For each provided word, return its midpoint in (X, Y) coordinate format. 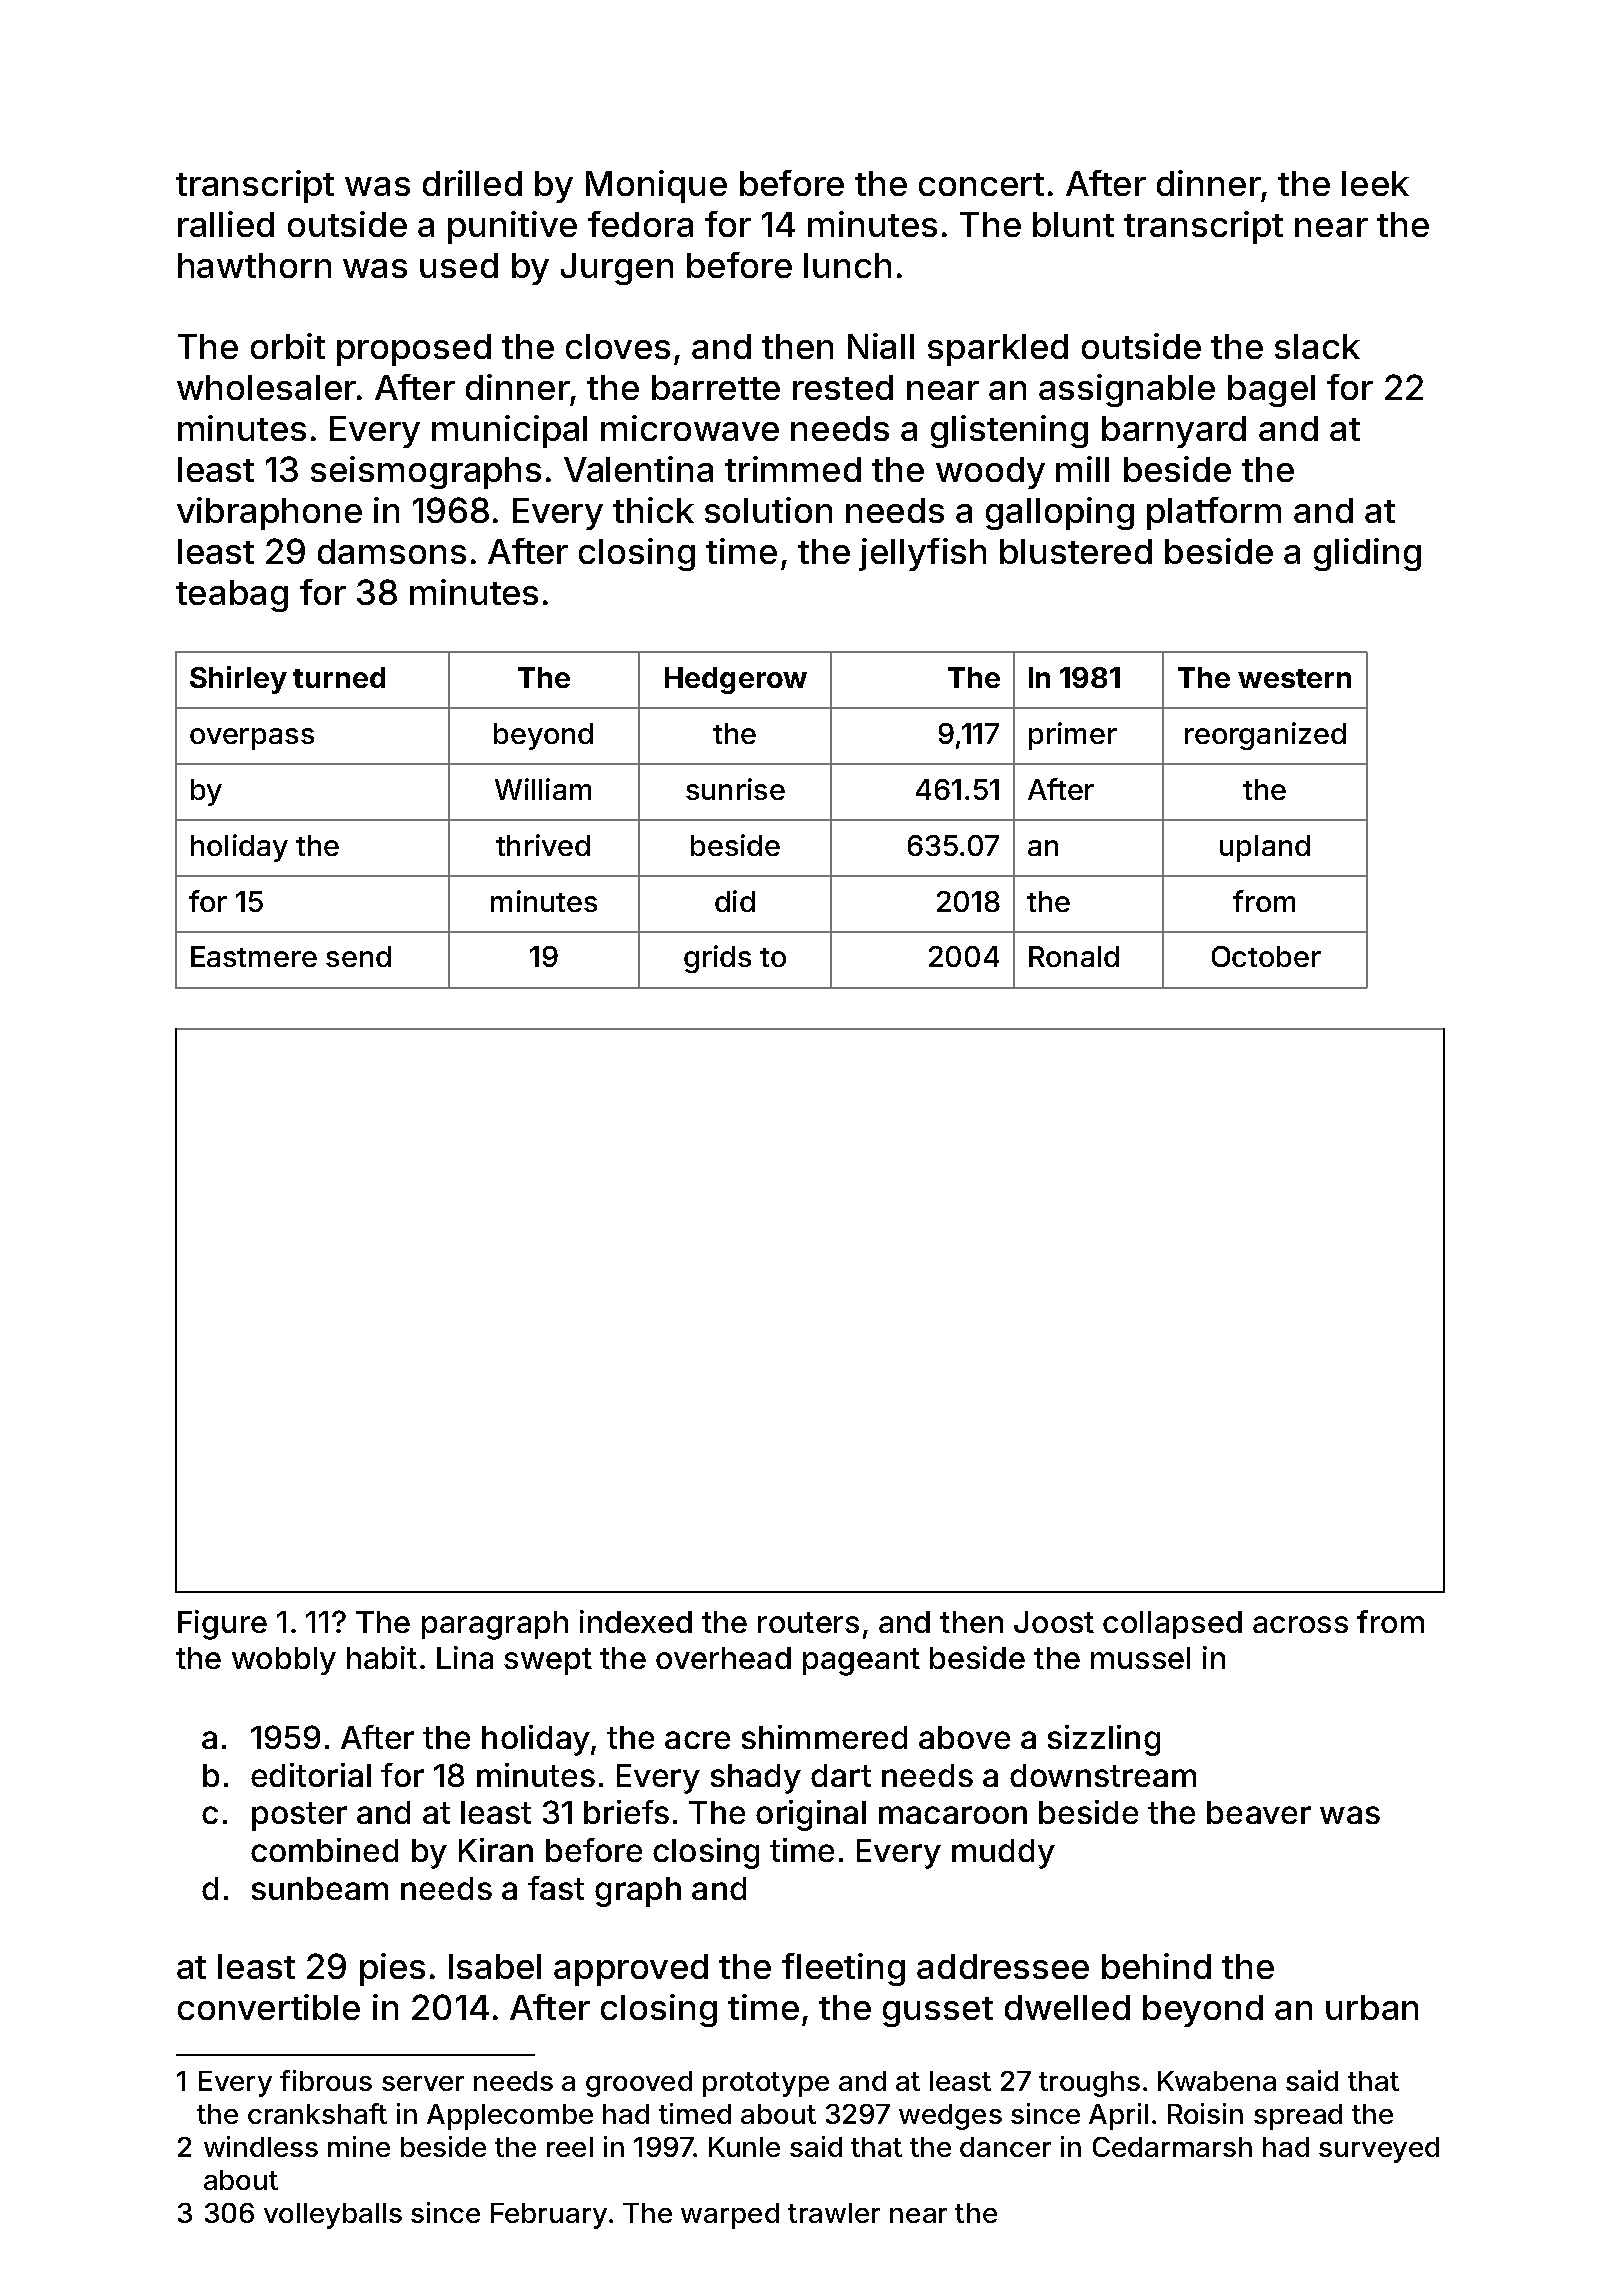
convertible (269, 2007)
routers (808, 1622)
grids (717, 959)
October (1266, 956)
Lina (465, 1657)
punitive (512, 227)
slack (1317, 346)
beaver (1259, 1812)
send (358, 956)
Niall (881, 346)
